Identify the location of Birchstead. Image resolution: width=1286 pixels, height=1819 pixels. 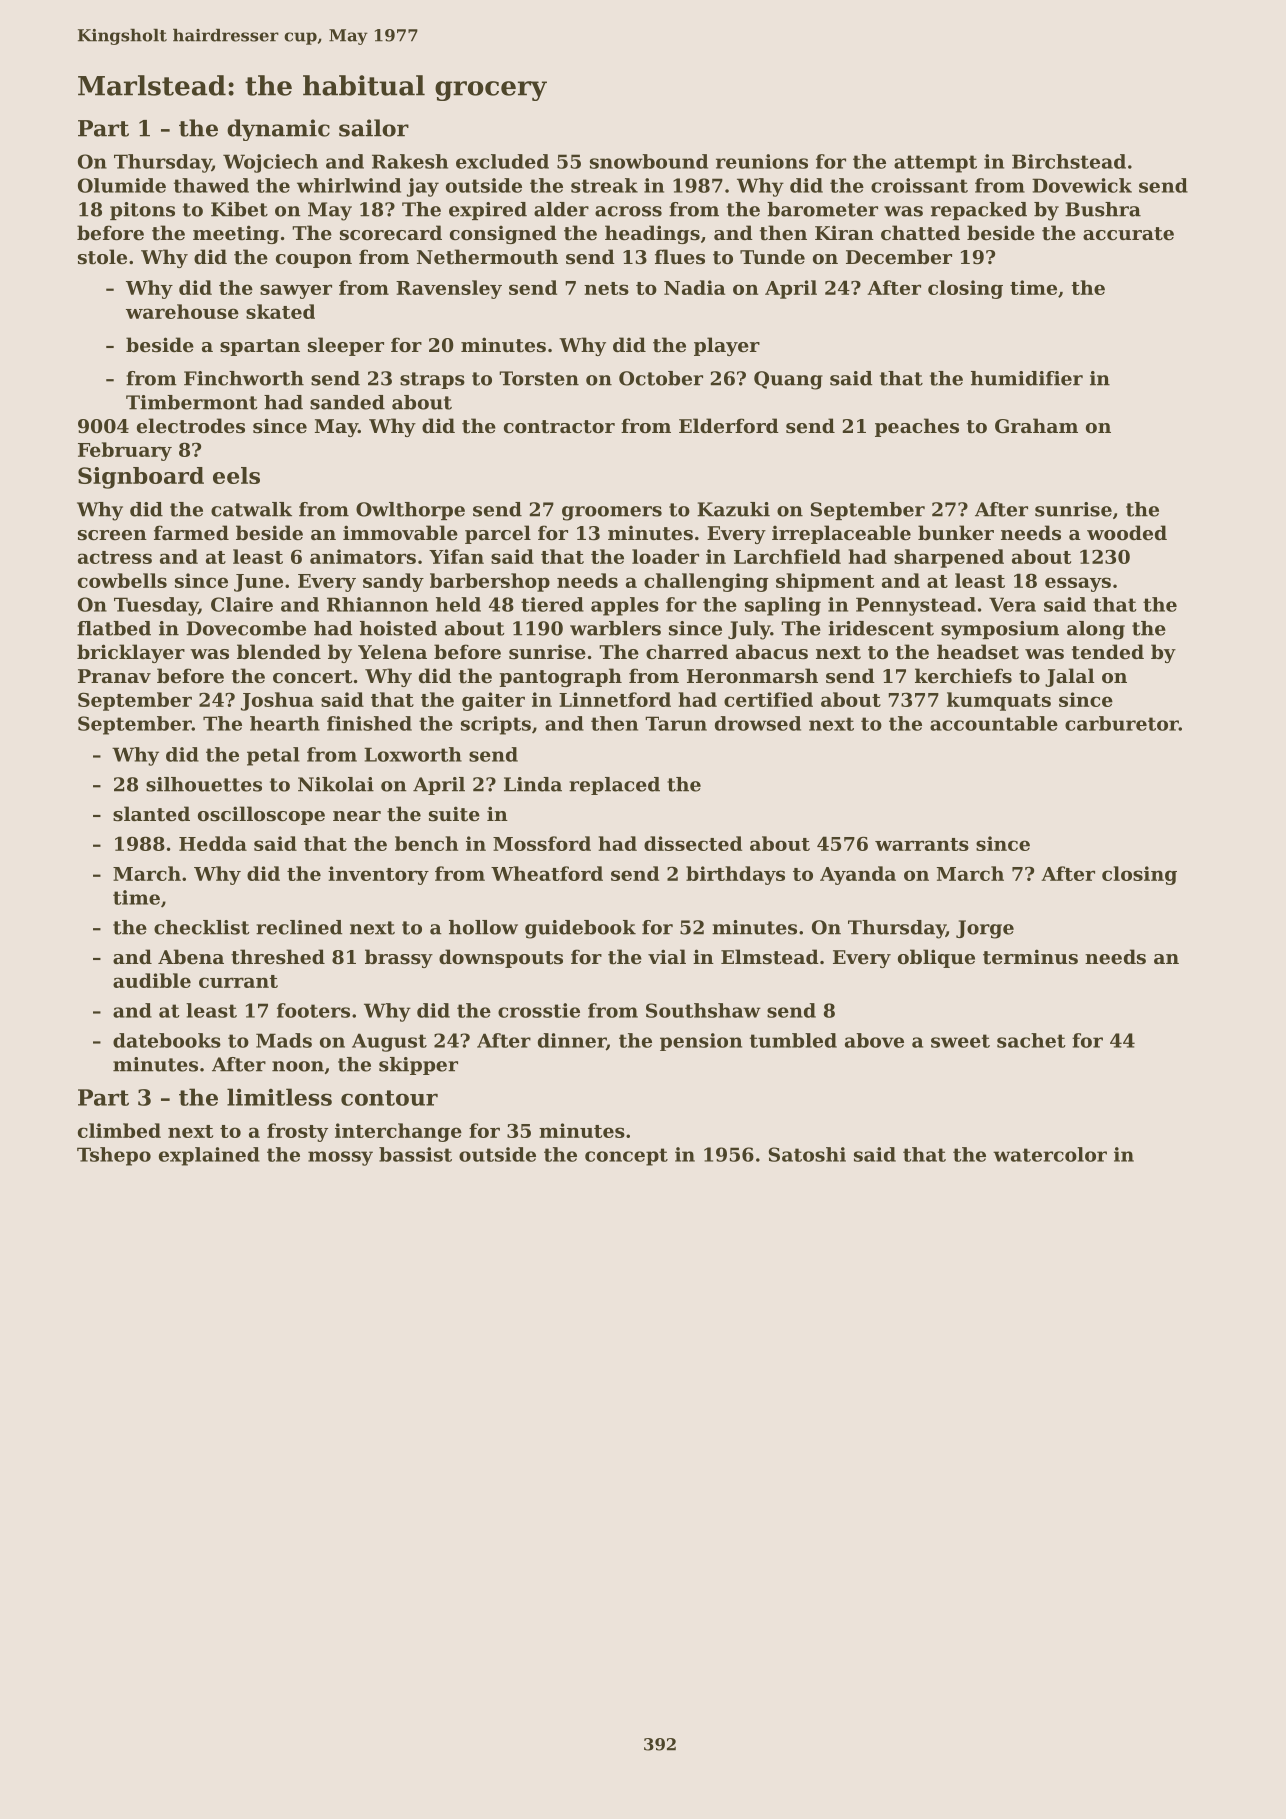
(1069, 161).
